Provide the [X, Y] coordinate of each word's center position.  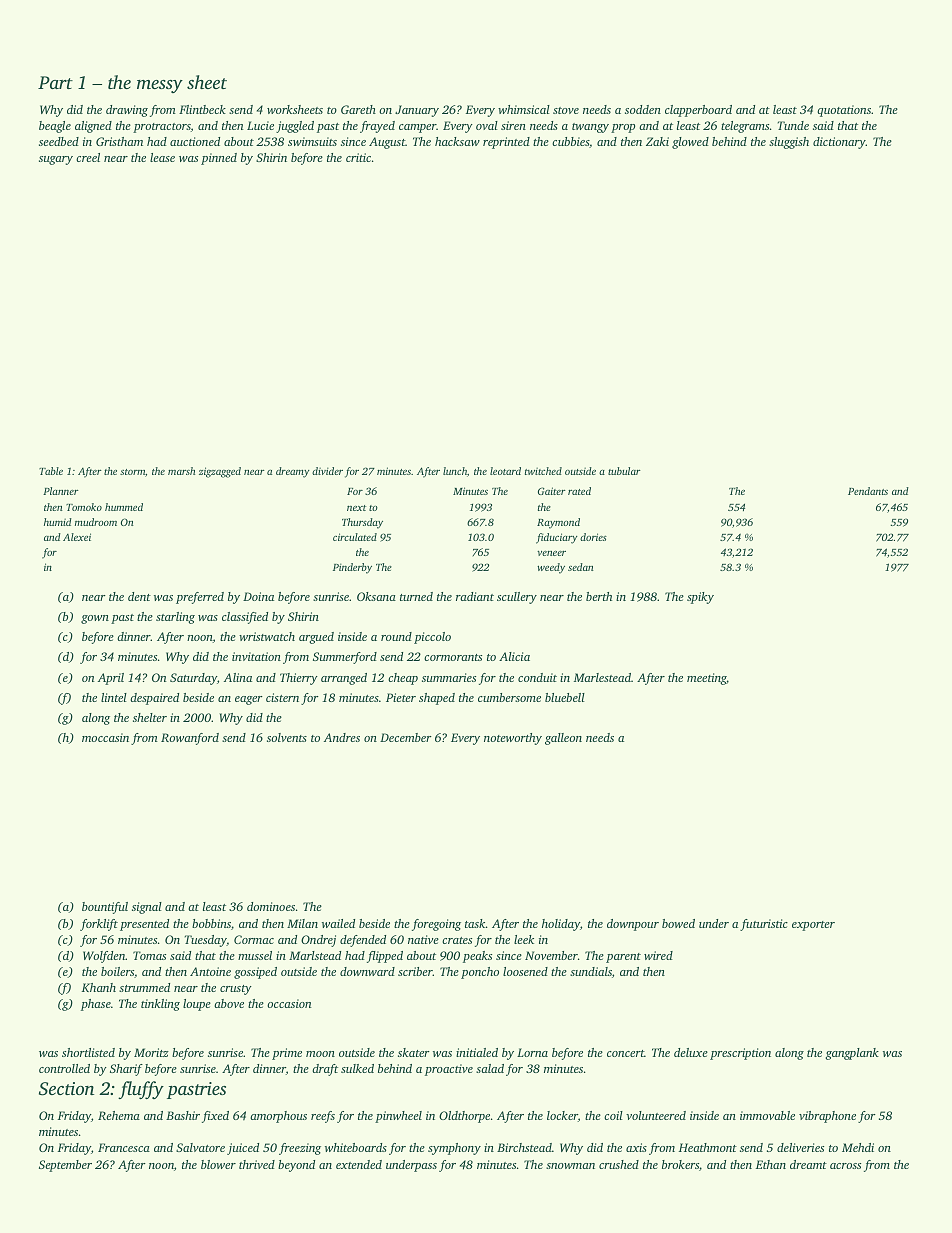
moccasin [105, 737]
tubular [624, 471]
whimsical [524, 109]
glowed [690, 143]
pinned [219, 159]
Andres [342, 737]
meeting [707, 679]
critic [358, 157]
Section [66, 1089]
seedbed [59, 141]
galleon [563, 739]
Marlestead [602, 677]
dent [139, 596]
